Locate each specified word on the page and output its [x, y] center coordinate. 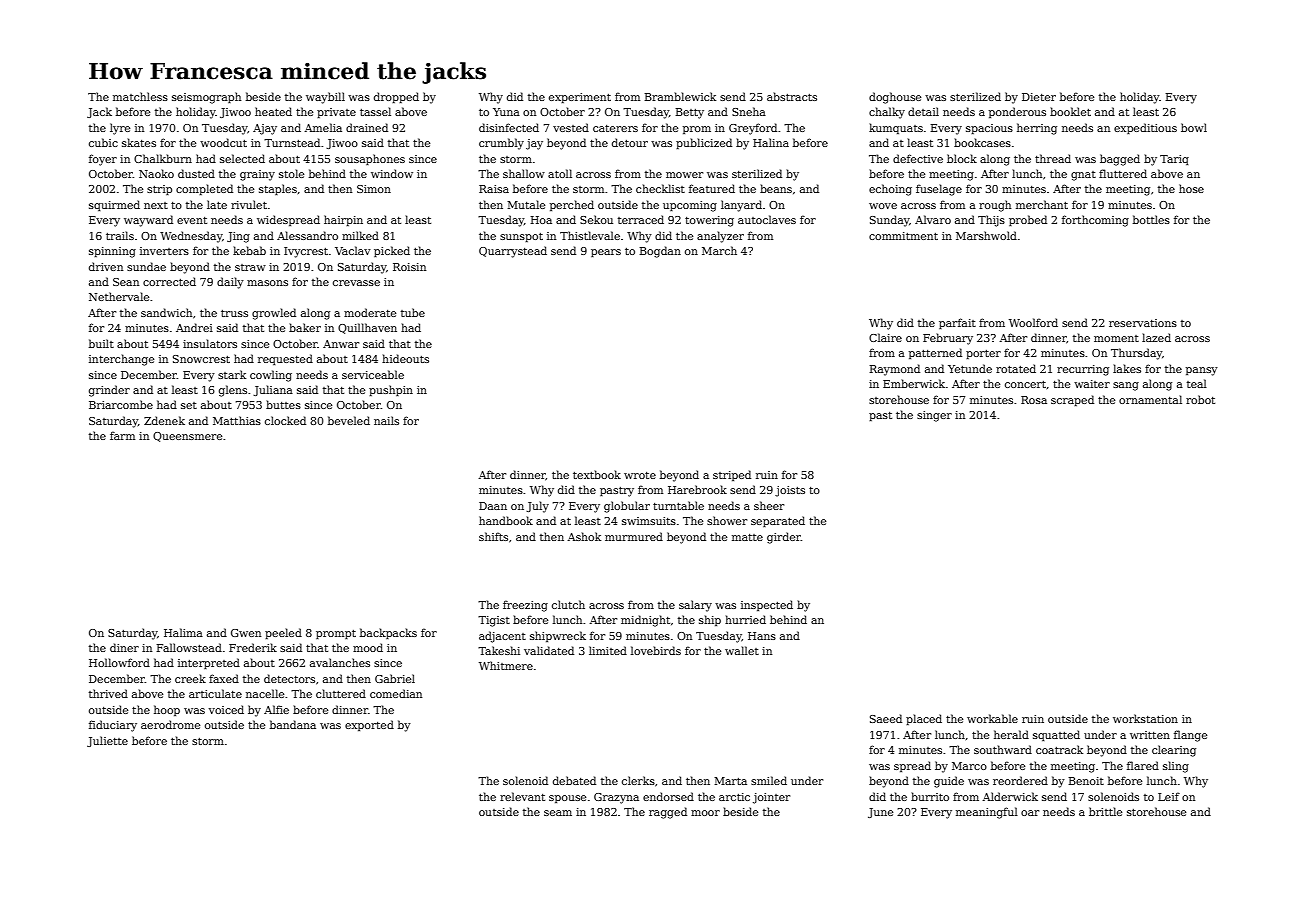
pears [606, 253]
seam [558, 813]
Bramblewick [680, 96]
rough [995, 206]
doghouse [895, 98]
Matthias [237, 420]
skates [139, 142]
